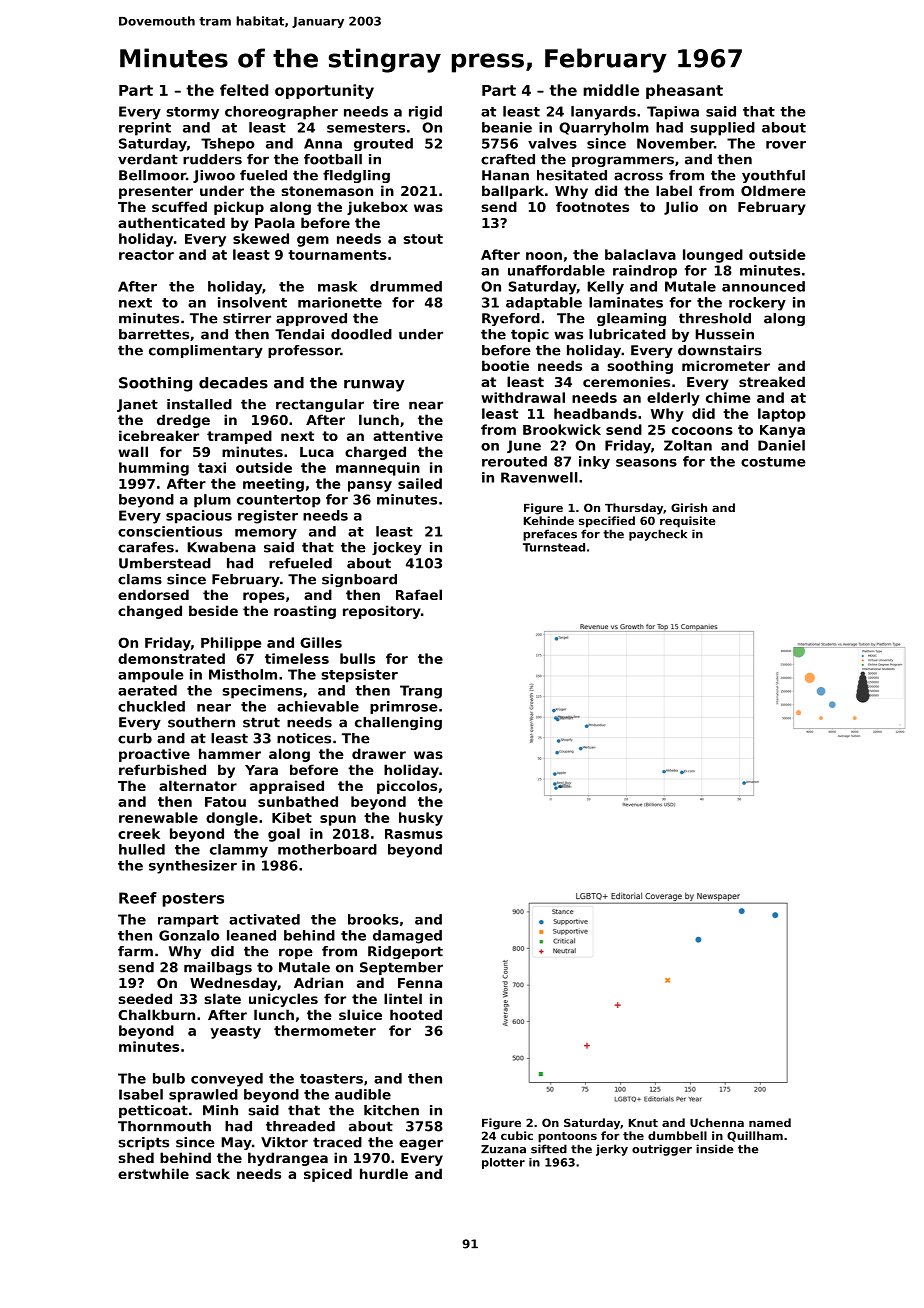 This screenshot has width=924, height=1308. Describe the element at coordinates (189, 935) in the screenshot. I see `Gonzalo` at that location.
